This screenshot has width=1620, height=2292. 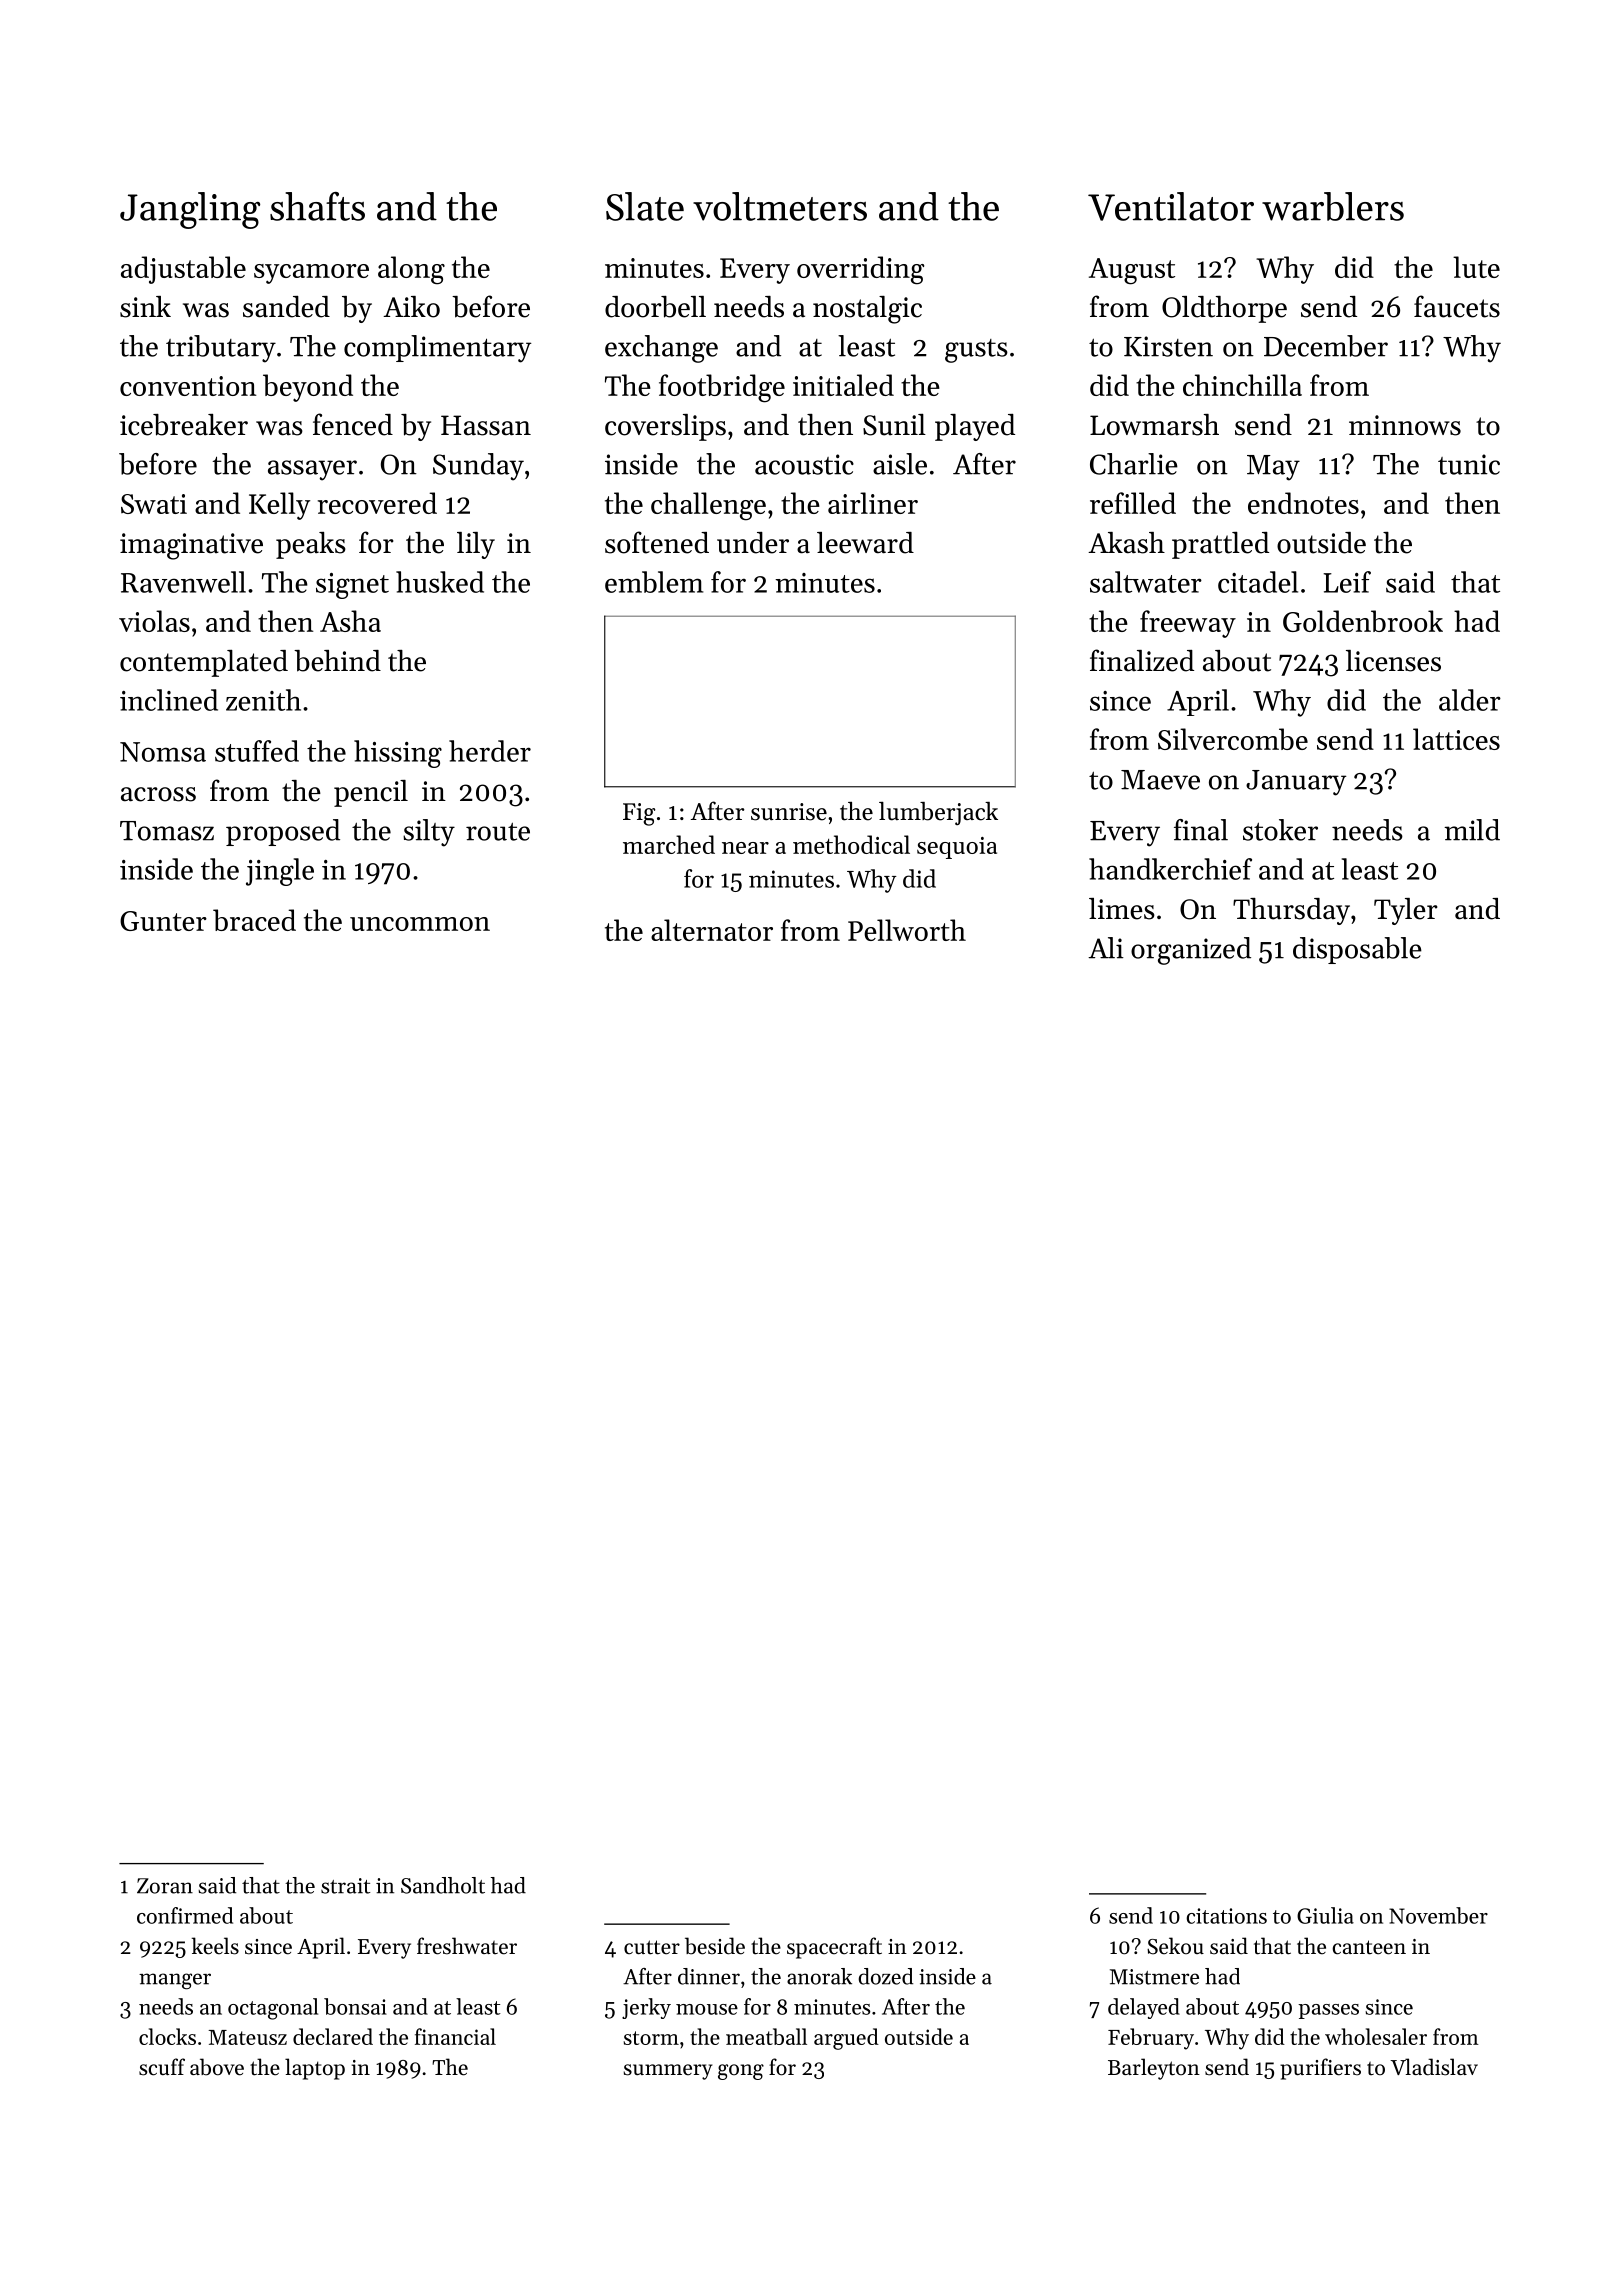 I want to click on Ventilator, so click(x=1171, y=206).
